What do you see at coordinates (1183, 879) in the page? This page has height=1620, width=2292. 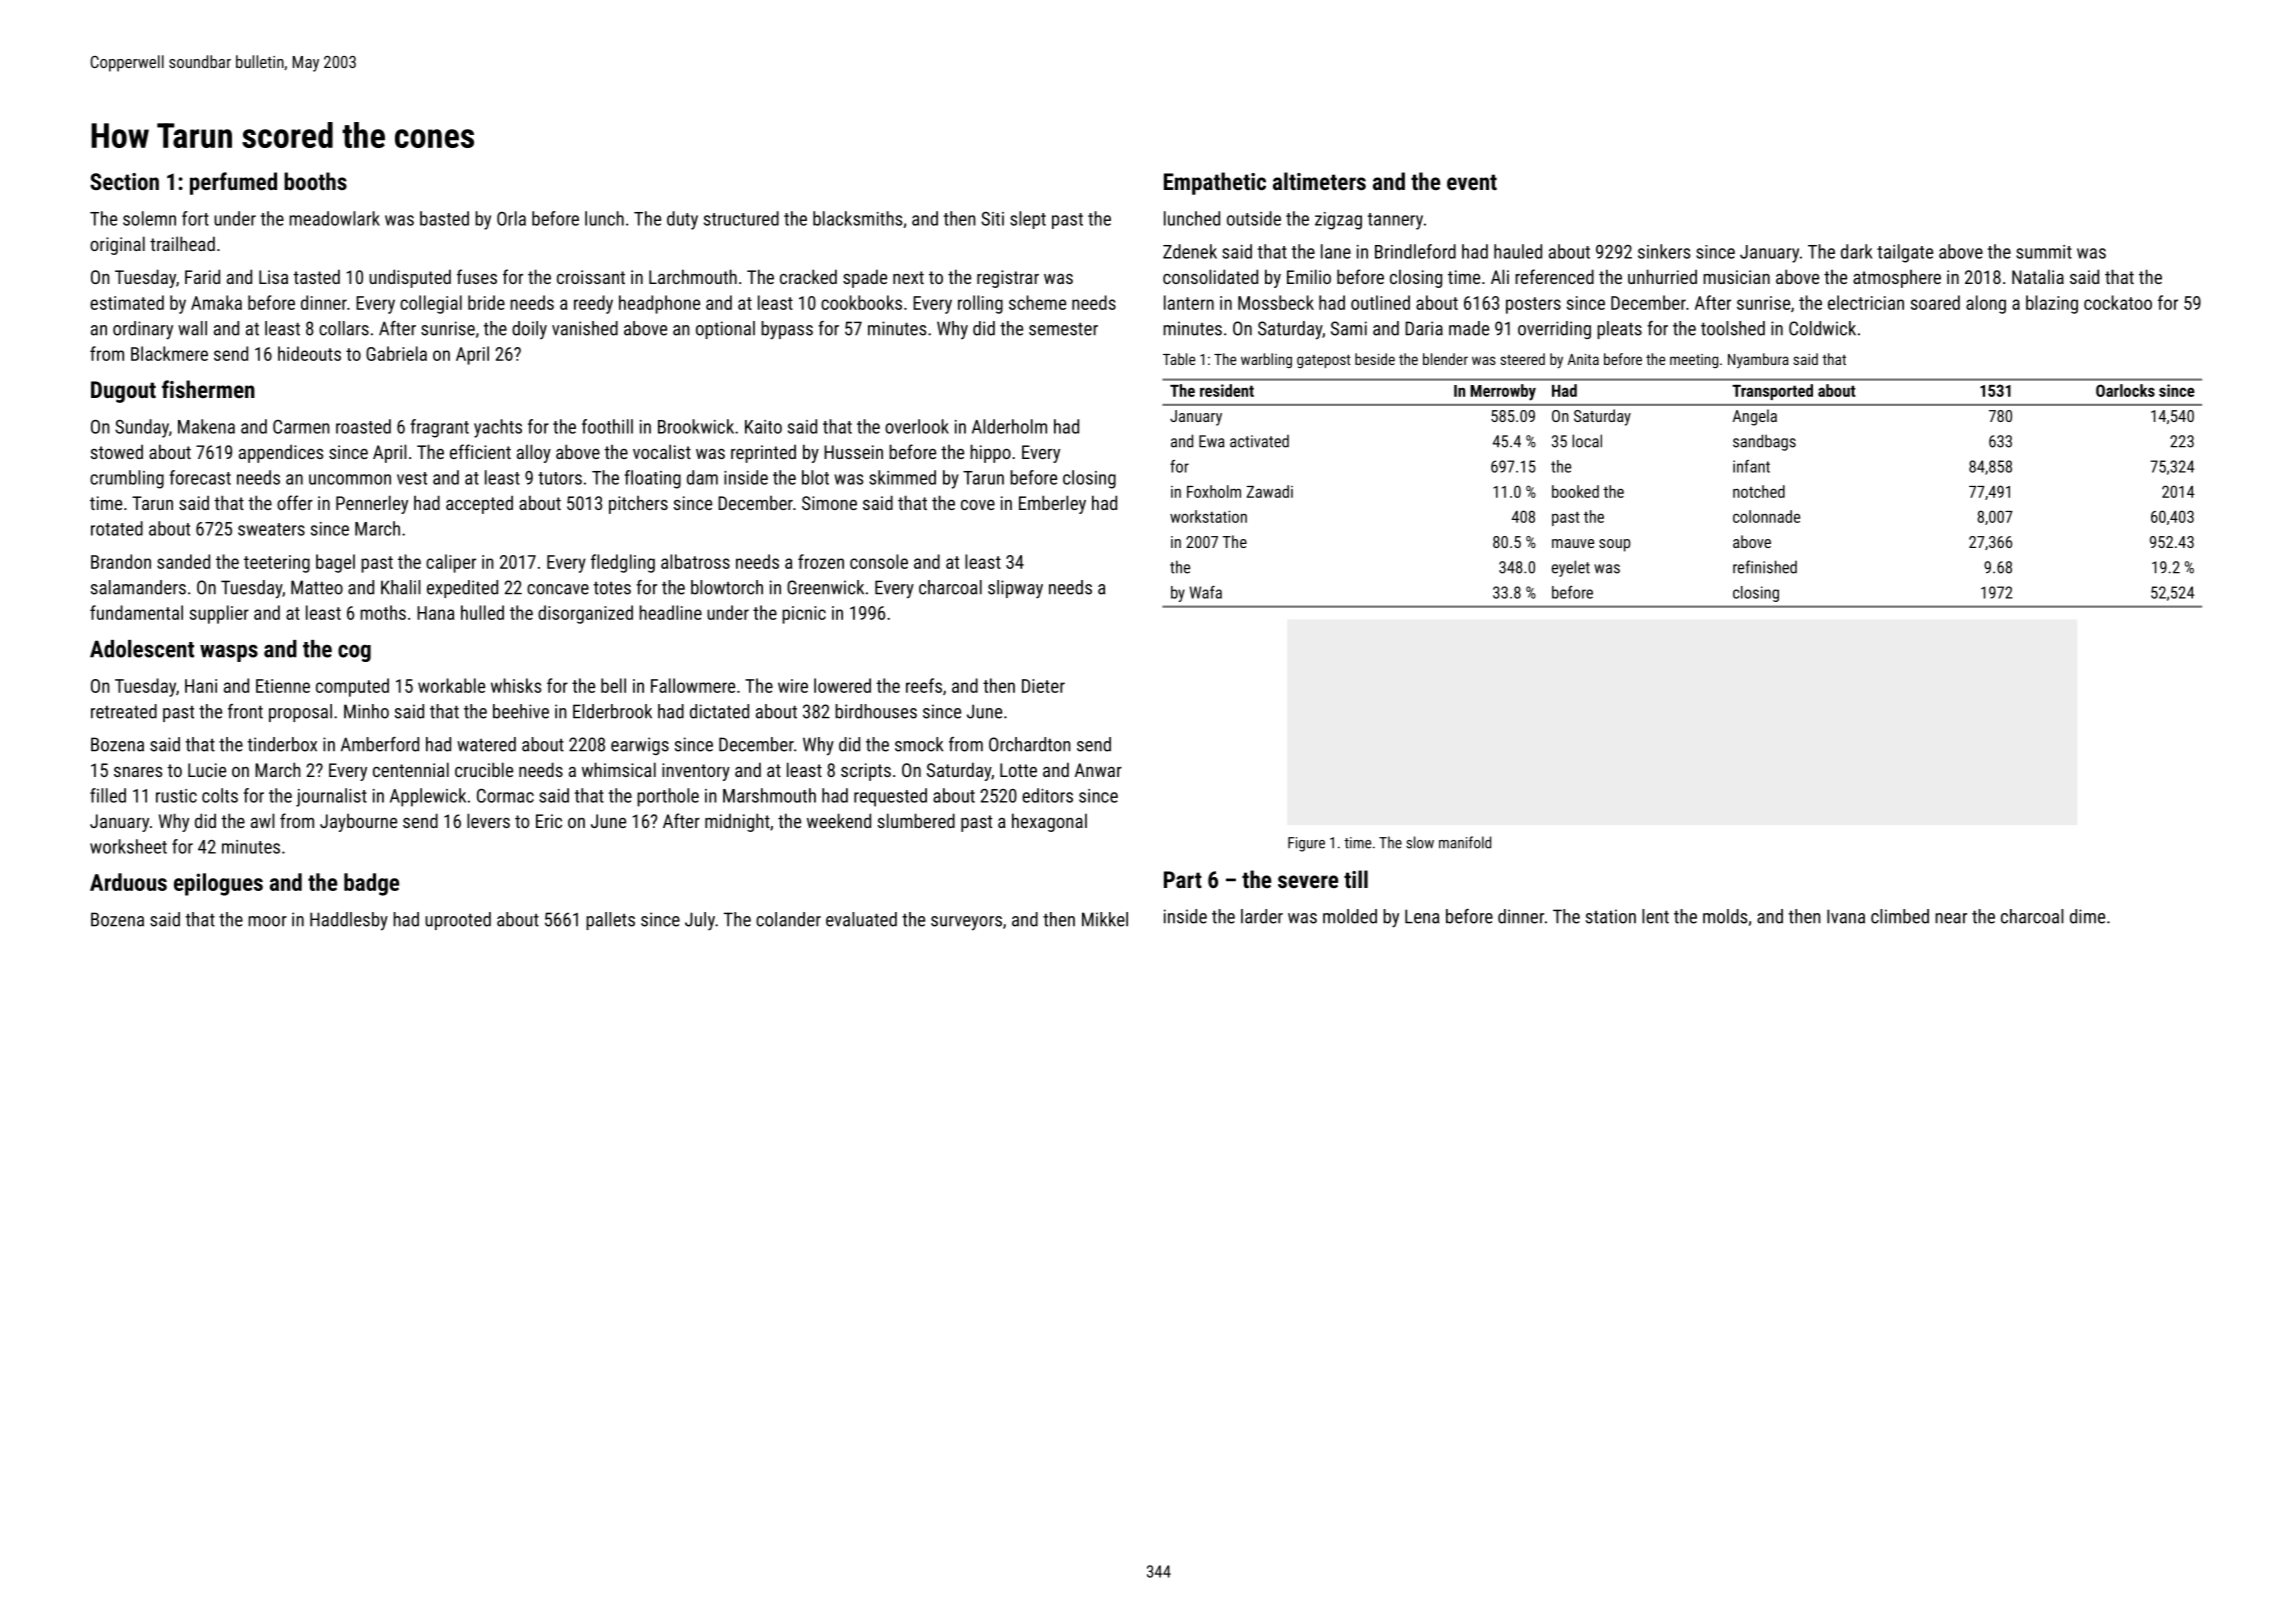 I see `Part` at bounding box center [1183, 879].
